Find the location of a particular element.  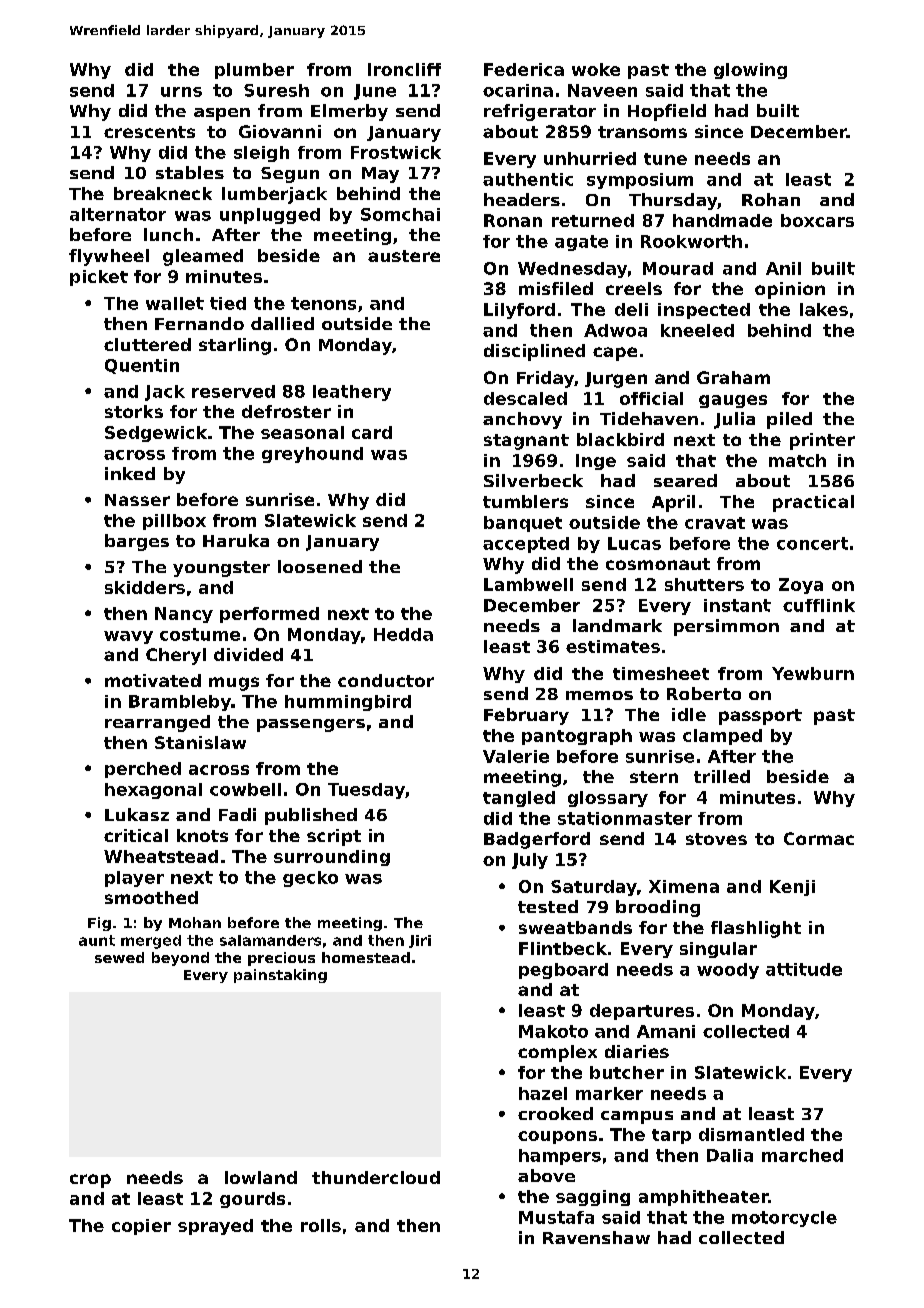

Federica is located at coordinates (524, 69).
